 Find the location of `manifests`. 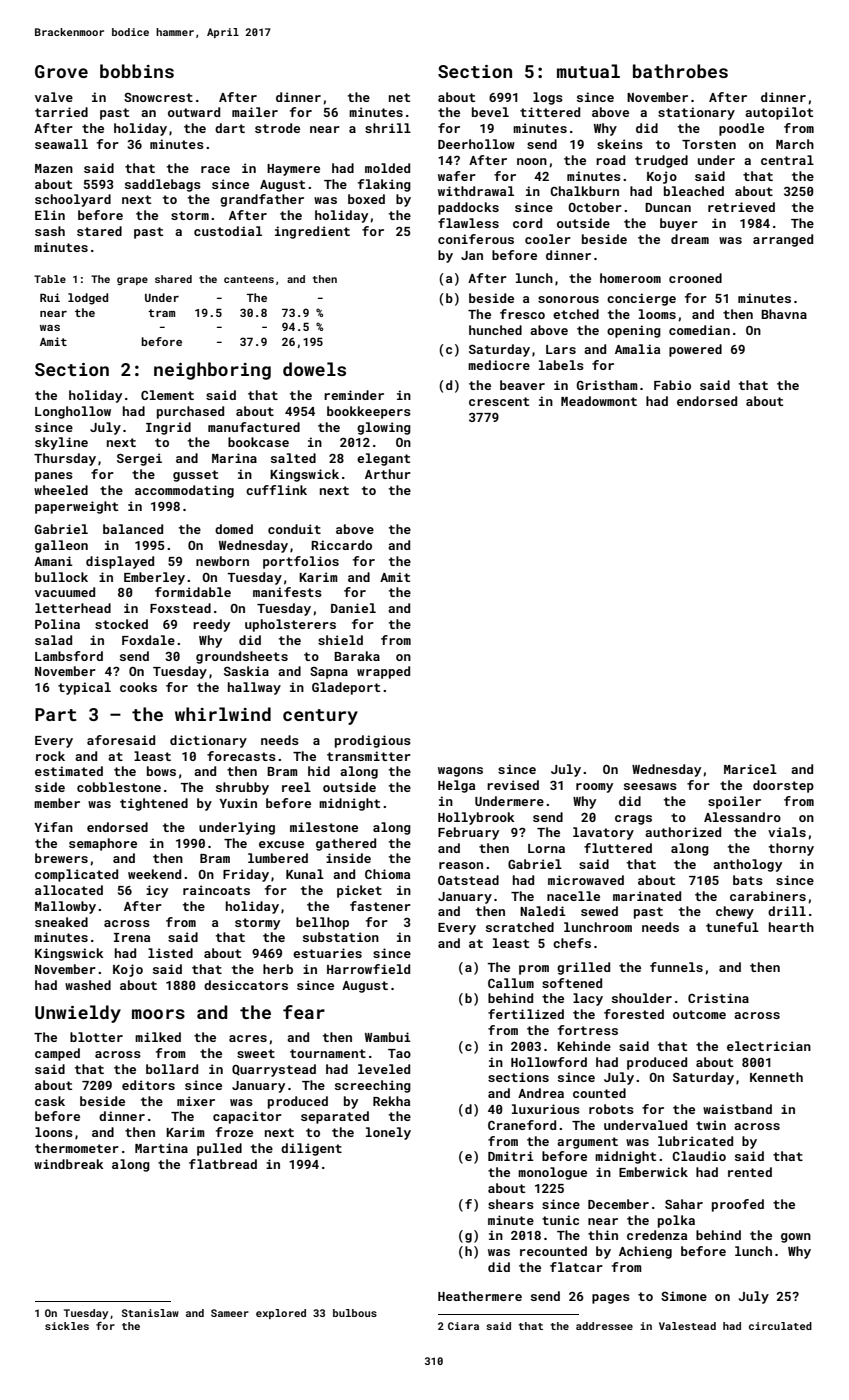

manifests is located at coordinates (287, 592).
